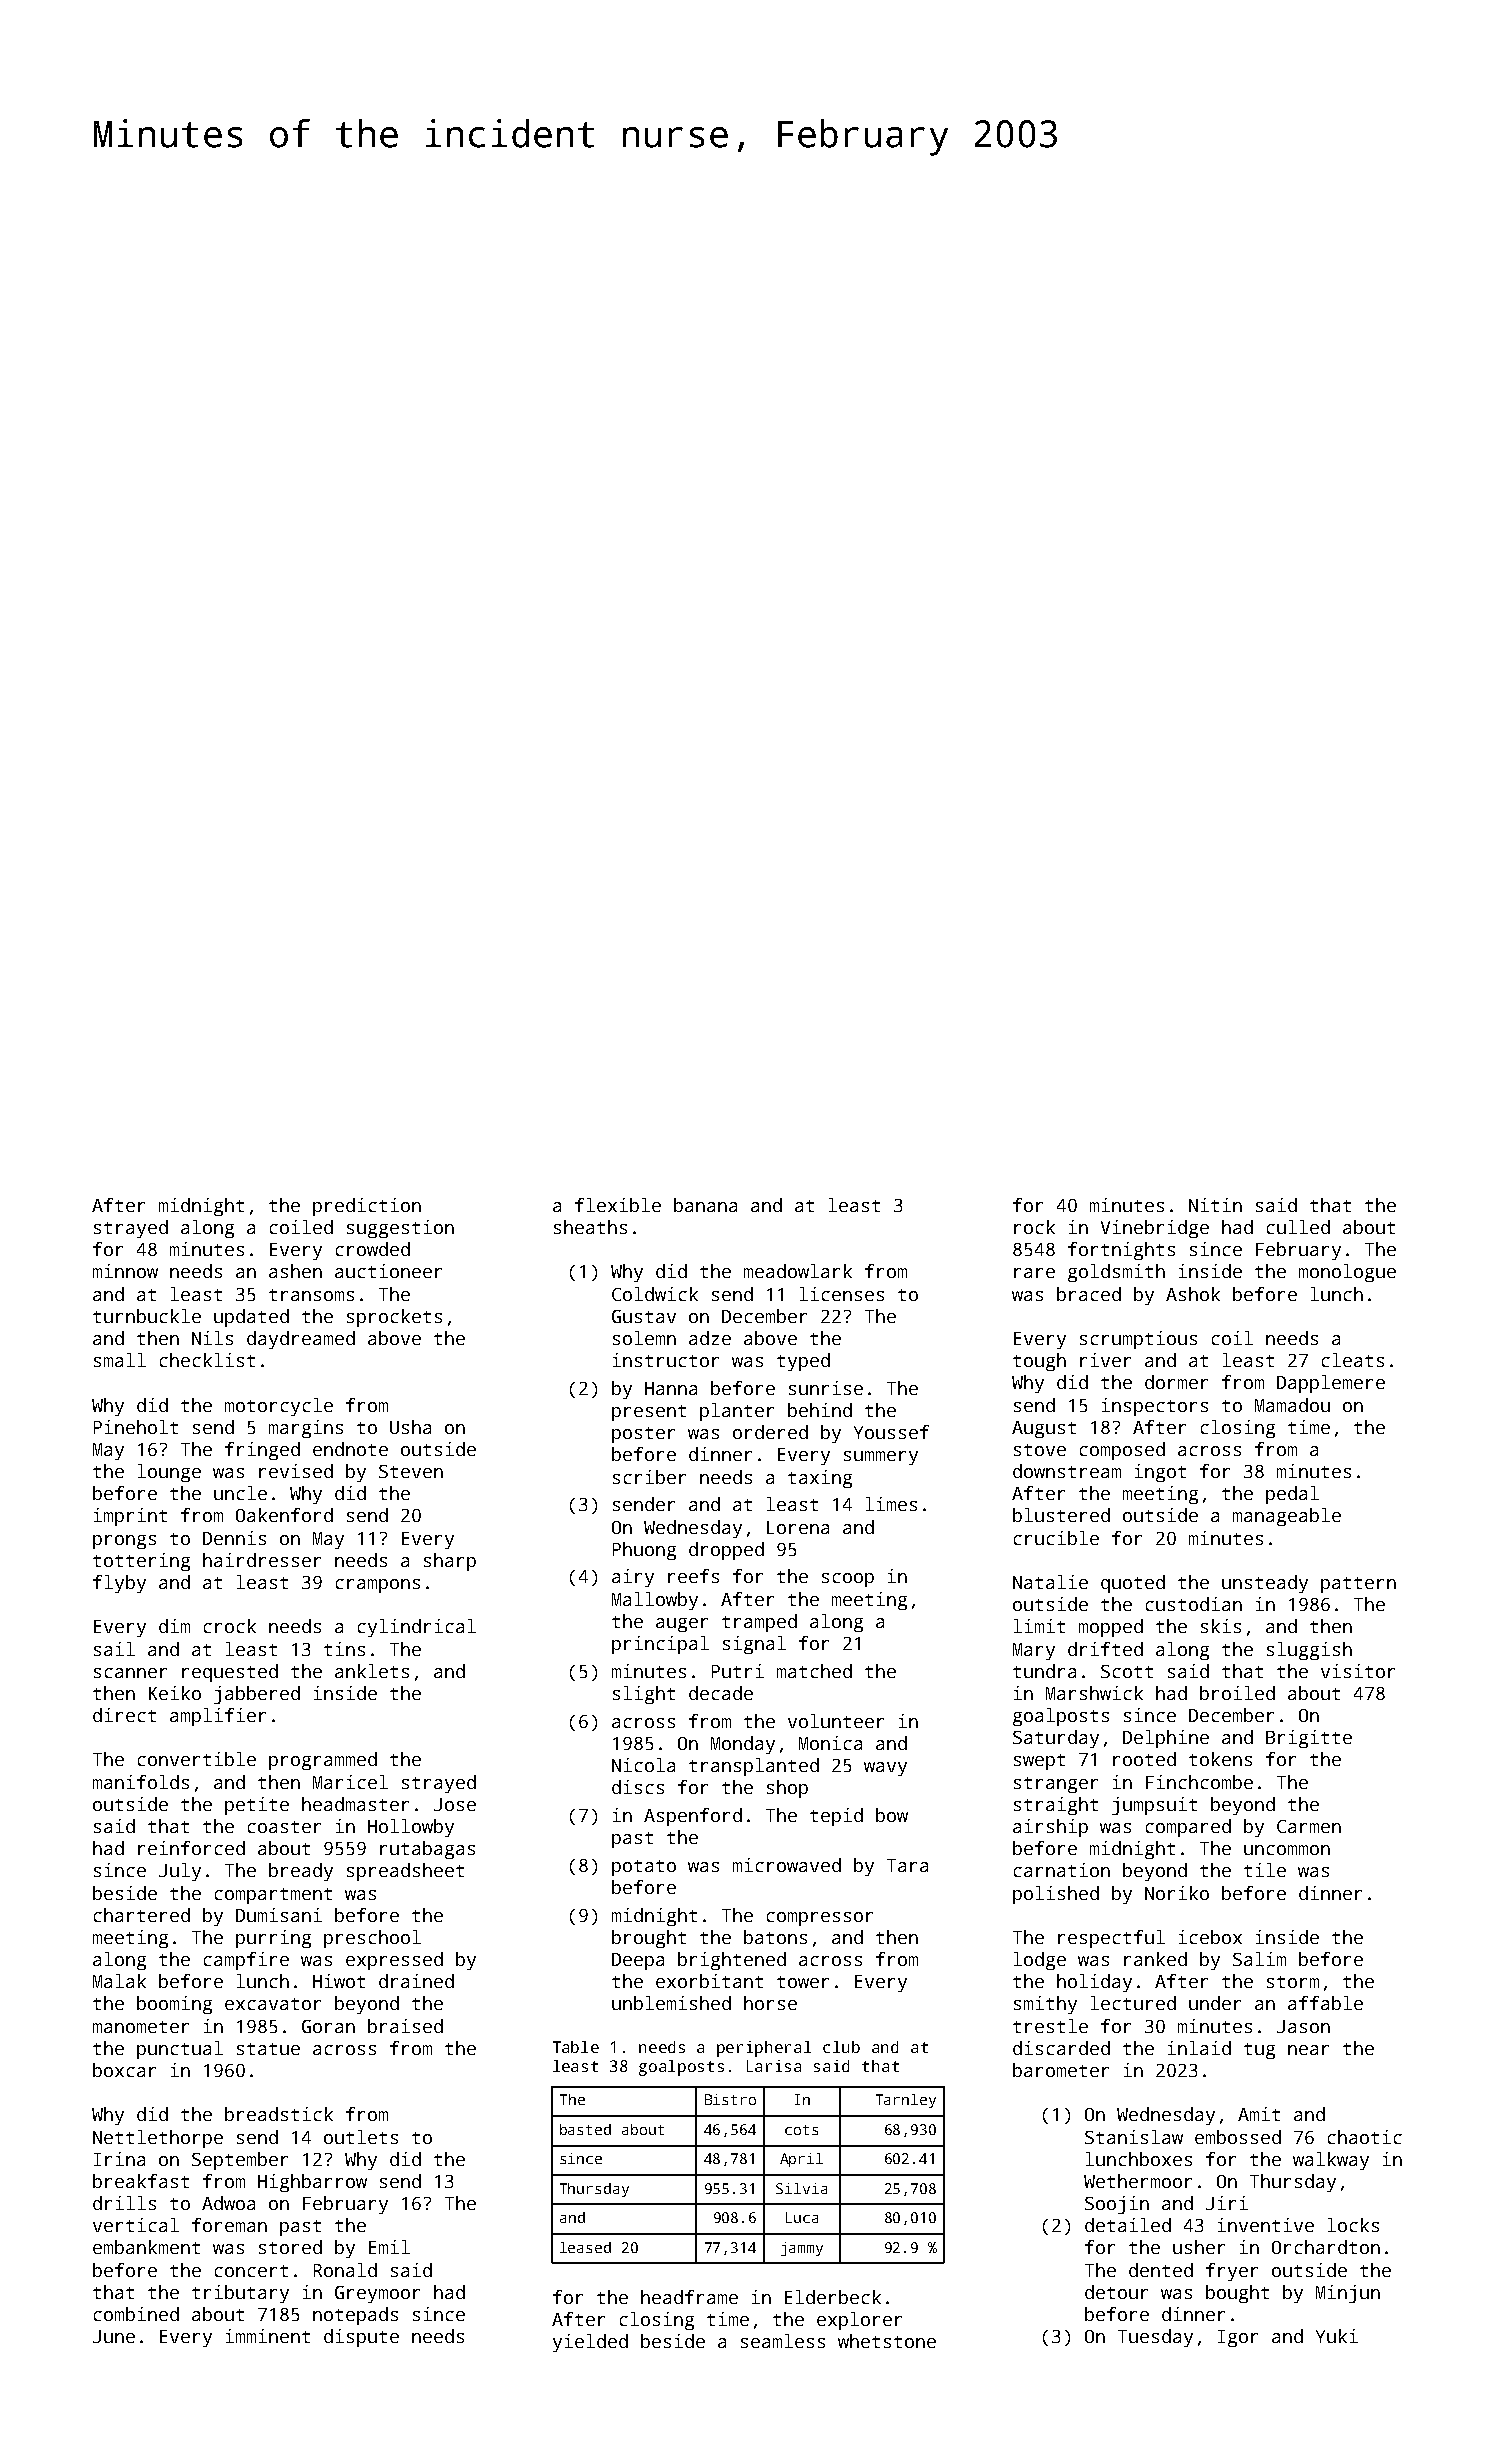 The height and width of the page is (2464, 1496). What do you see at coordinates (1133, 1584) in the page?
I see `quoted` at bounding box center [1133, 1584].
